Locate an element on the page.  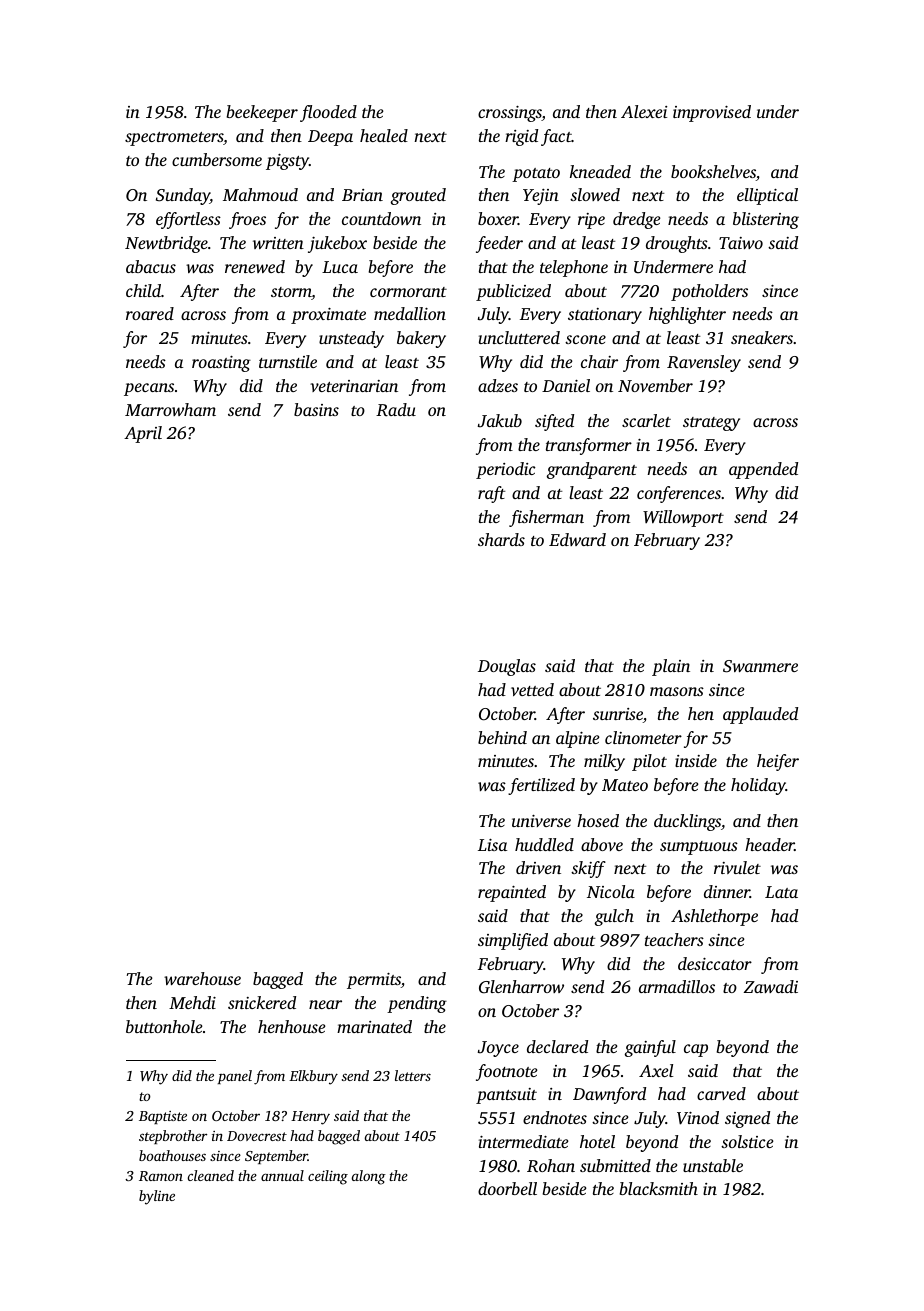
Douglas is located at coordinates (507, 667).
